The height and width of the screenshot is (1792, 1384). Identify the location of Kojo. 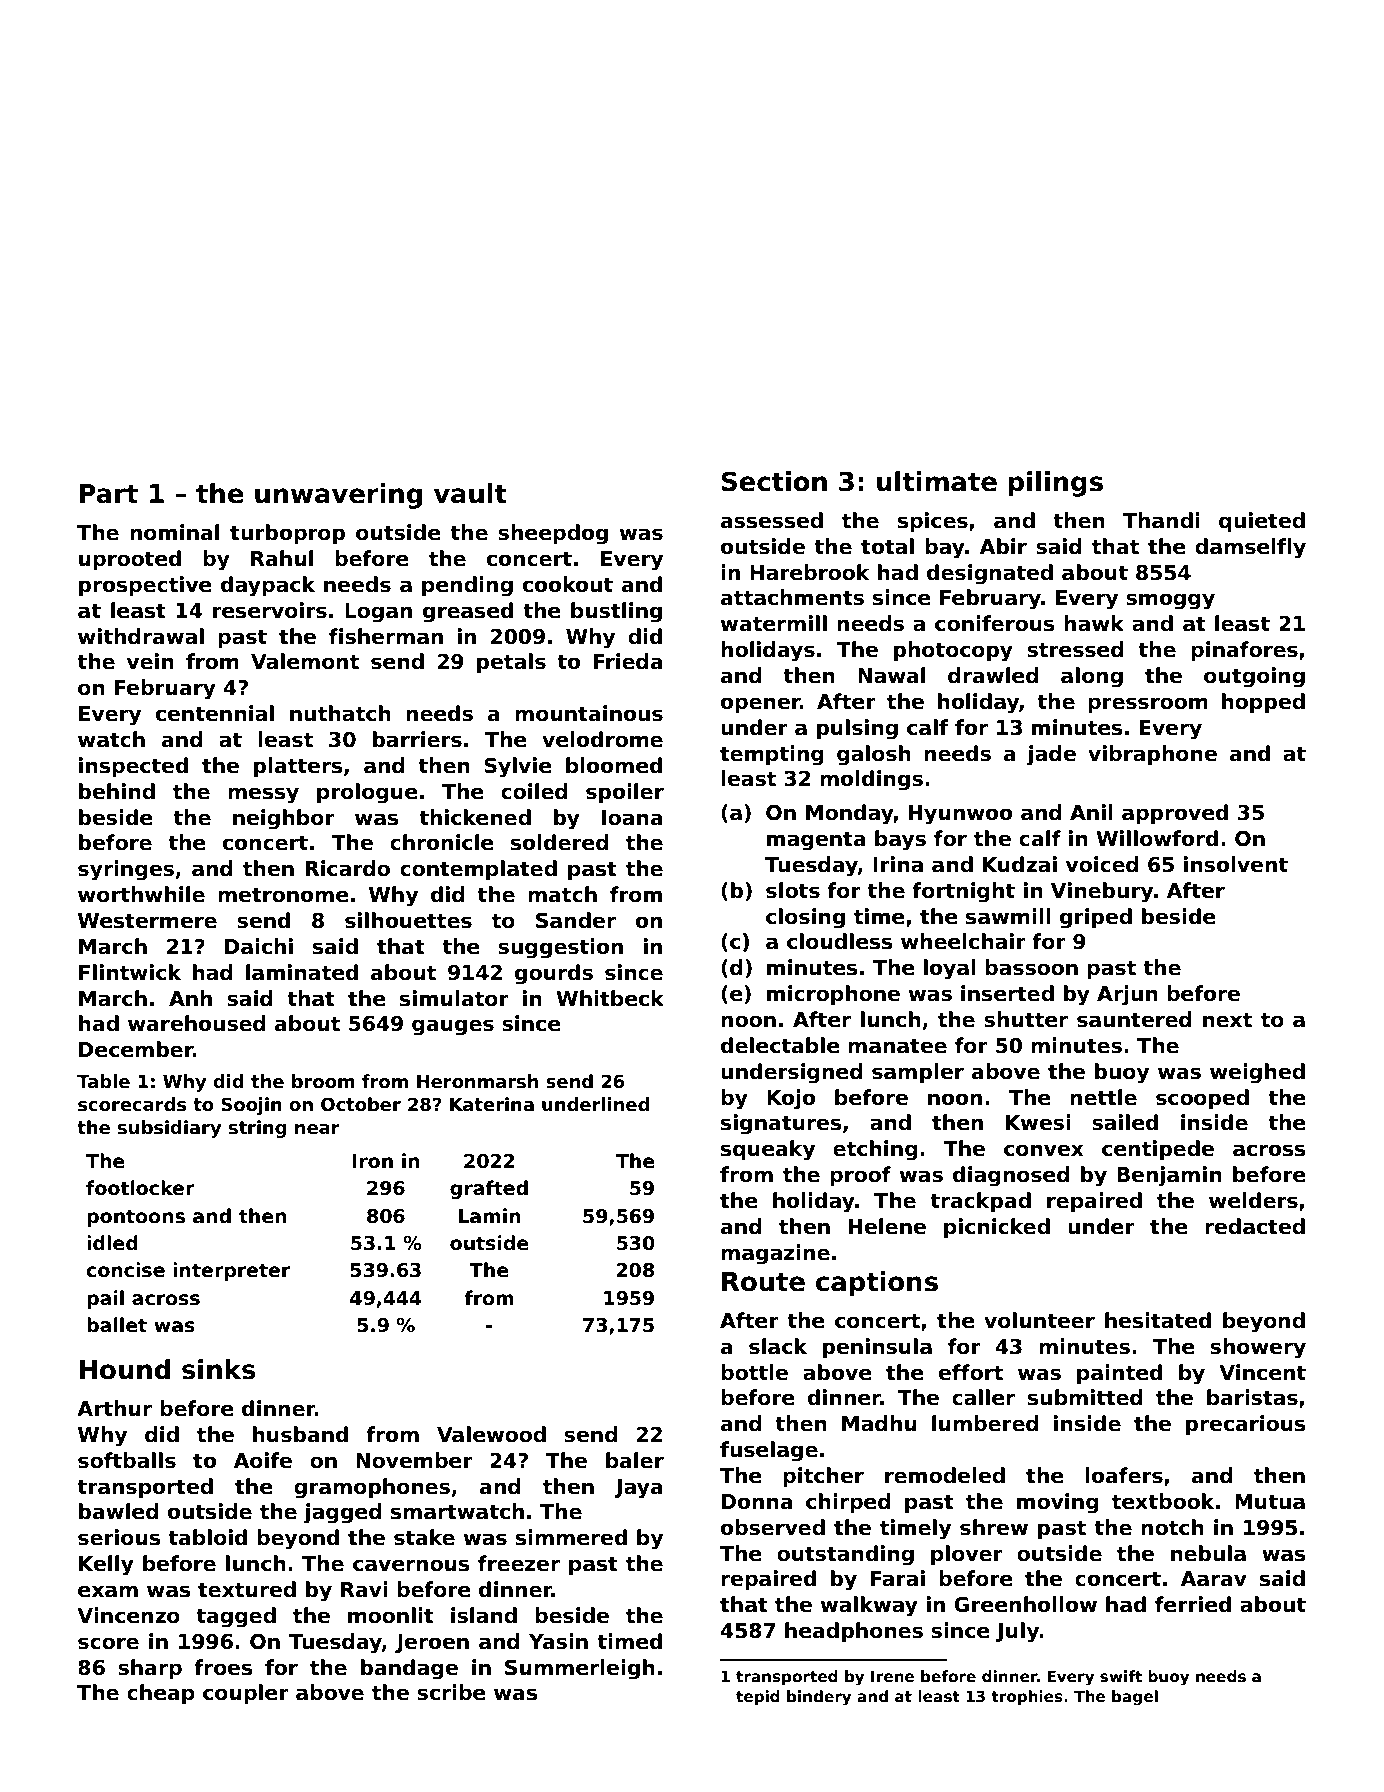
(791, 1099).
